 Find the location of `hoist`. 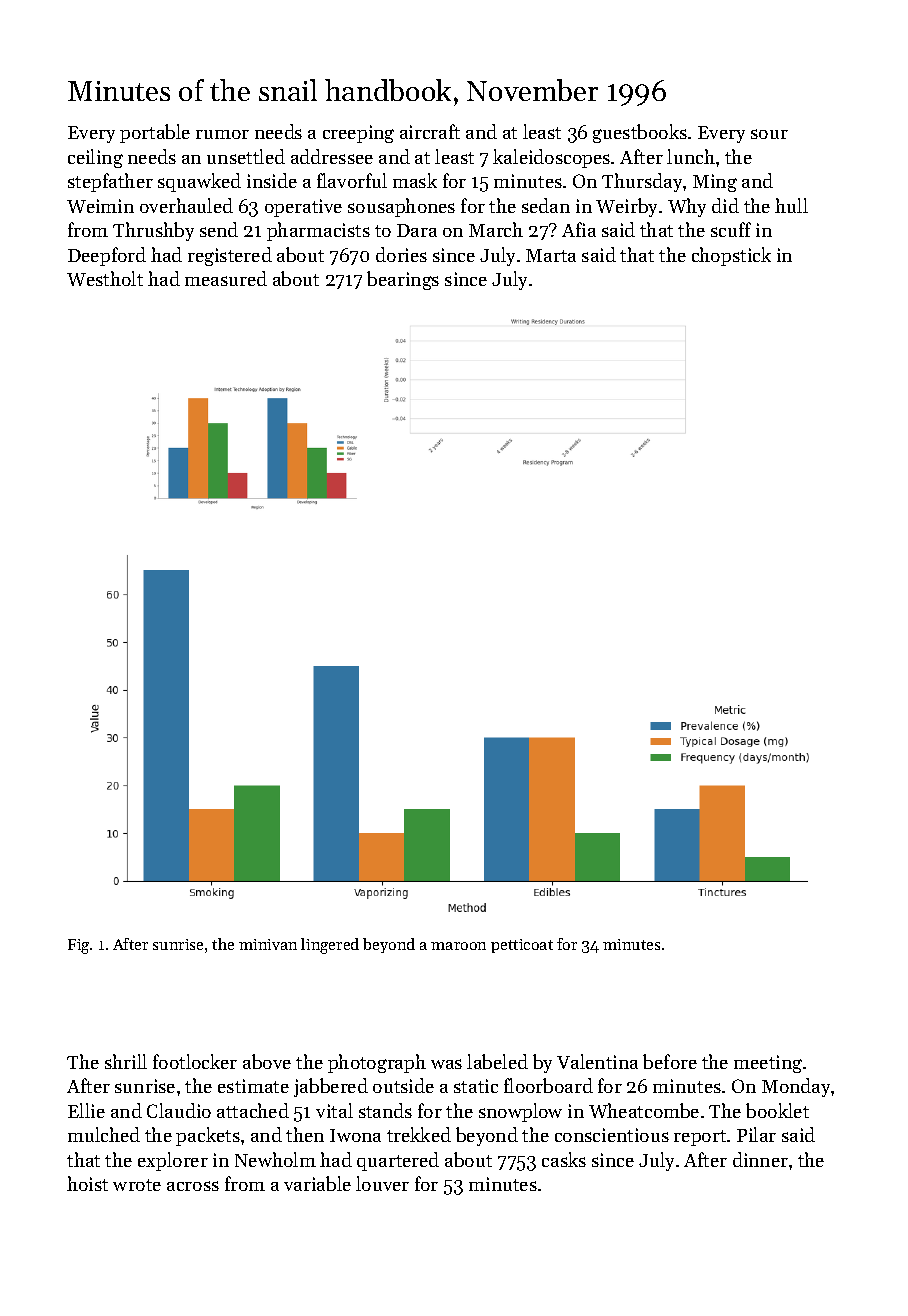

hoist is located at coordinates (87, 1183).
